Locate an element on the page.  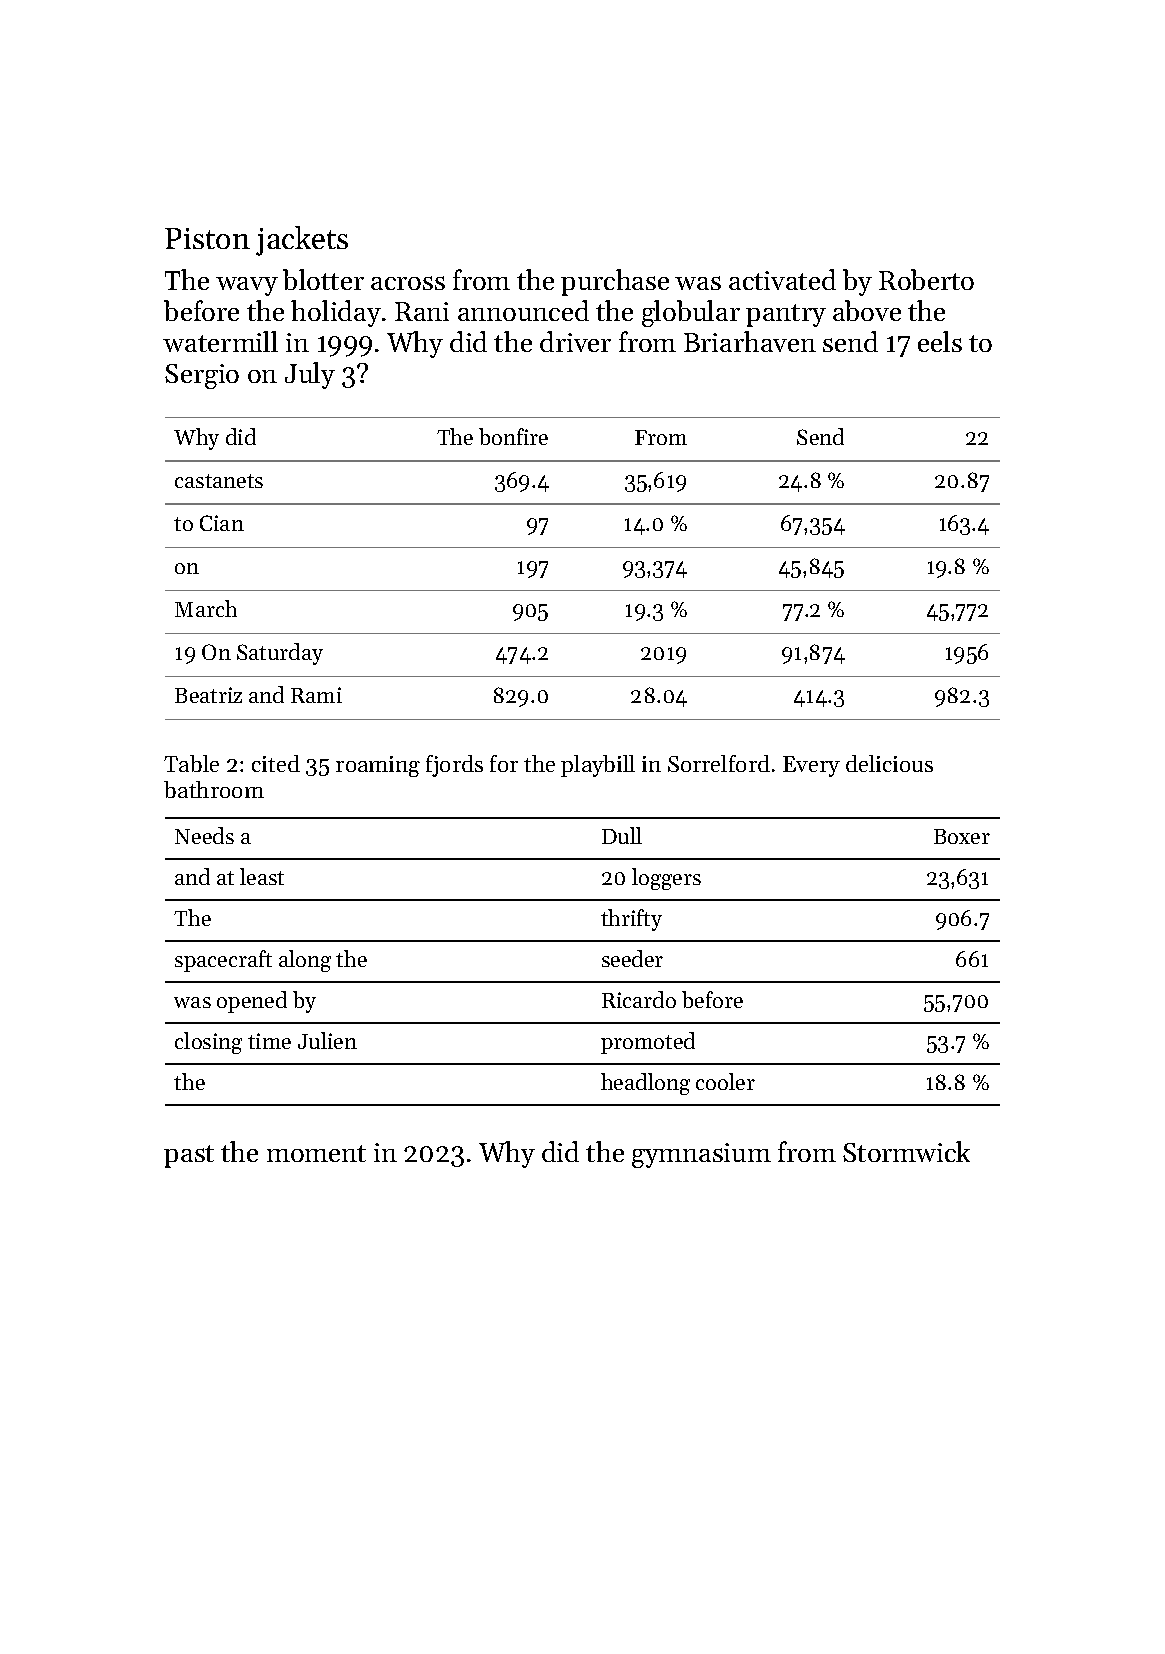
Table is located at coordinates (191, 763).
